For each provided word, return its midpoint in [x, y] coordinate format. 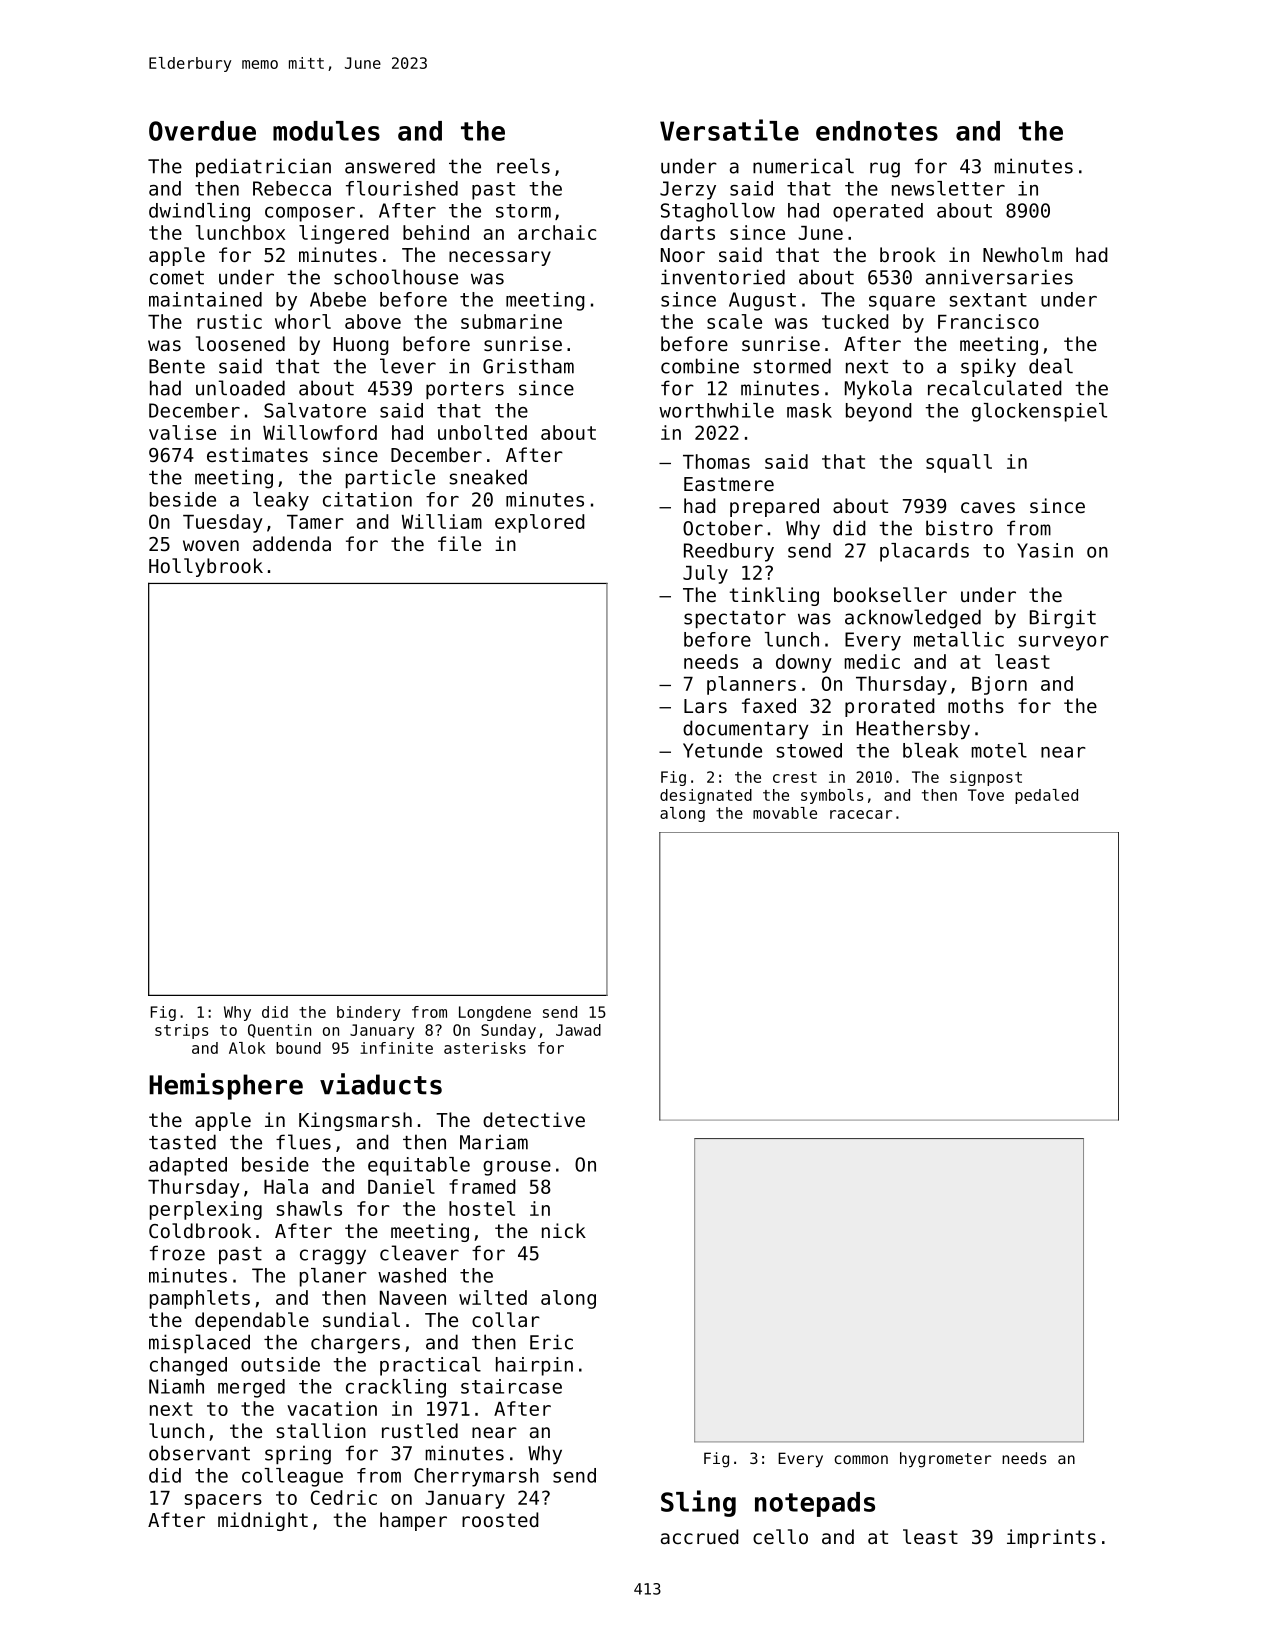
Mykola [878, 389]
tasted [182, 1142]
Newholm [1022, 254]
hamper [413, 1521]
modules [326, 131]
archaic [557, 232]
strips [181, 1031]
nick [564, 1230]
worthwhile [716, 410]
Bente [177, 366]
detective [534, 1119]
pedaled [1046, 796]
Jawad [578, 1030]
